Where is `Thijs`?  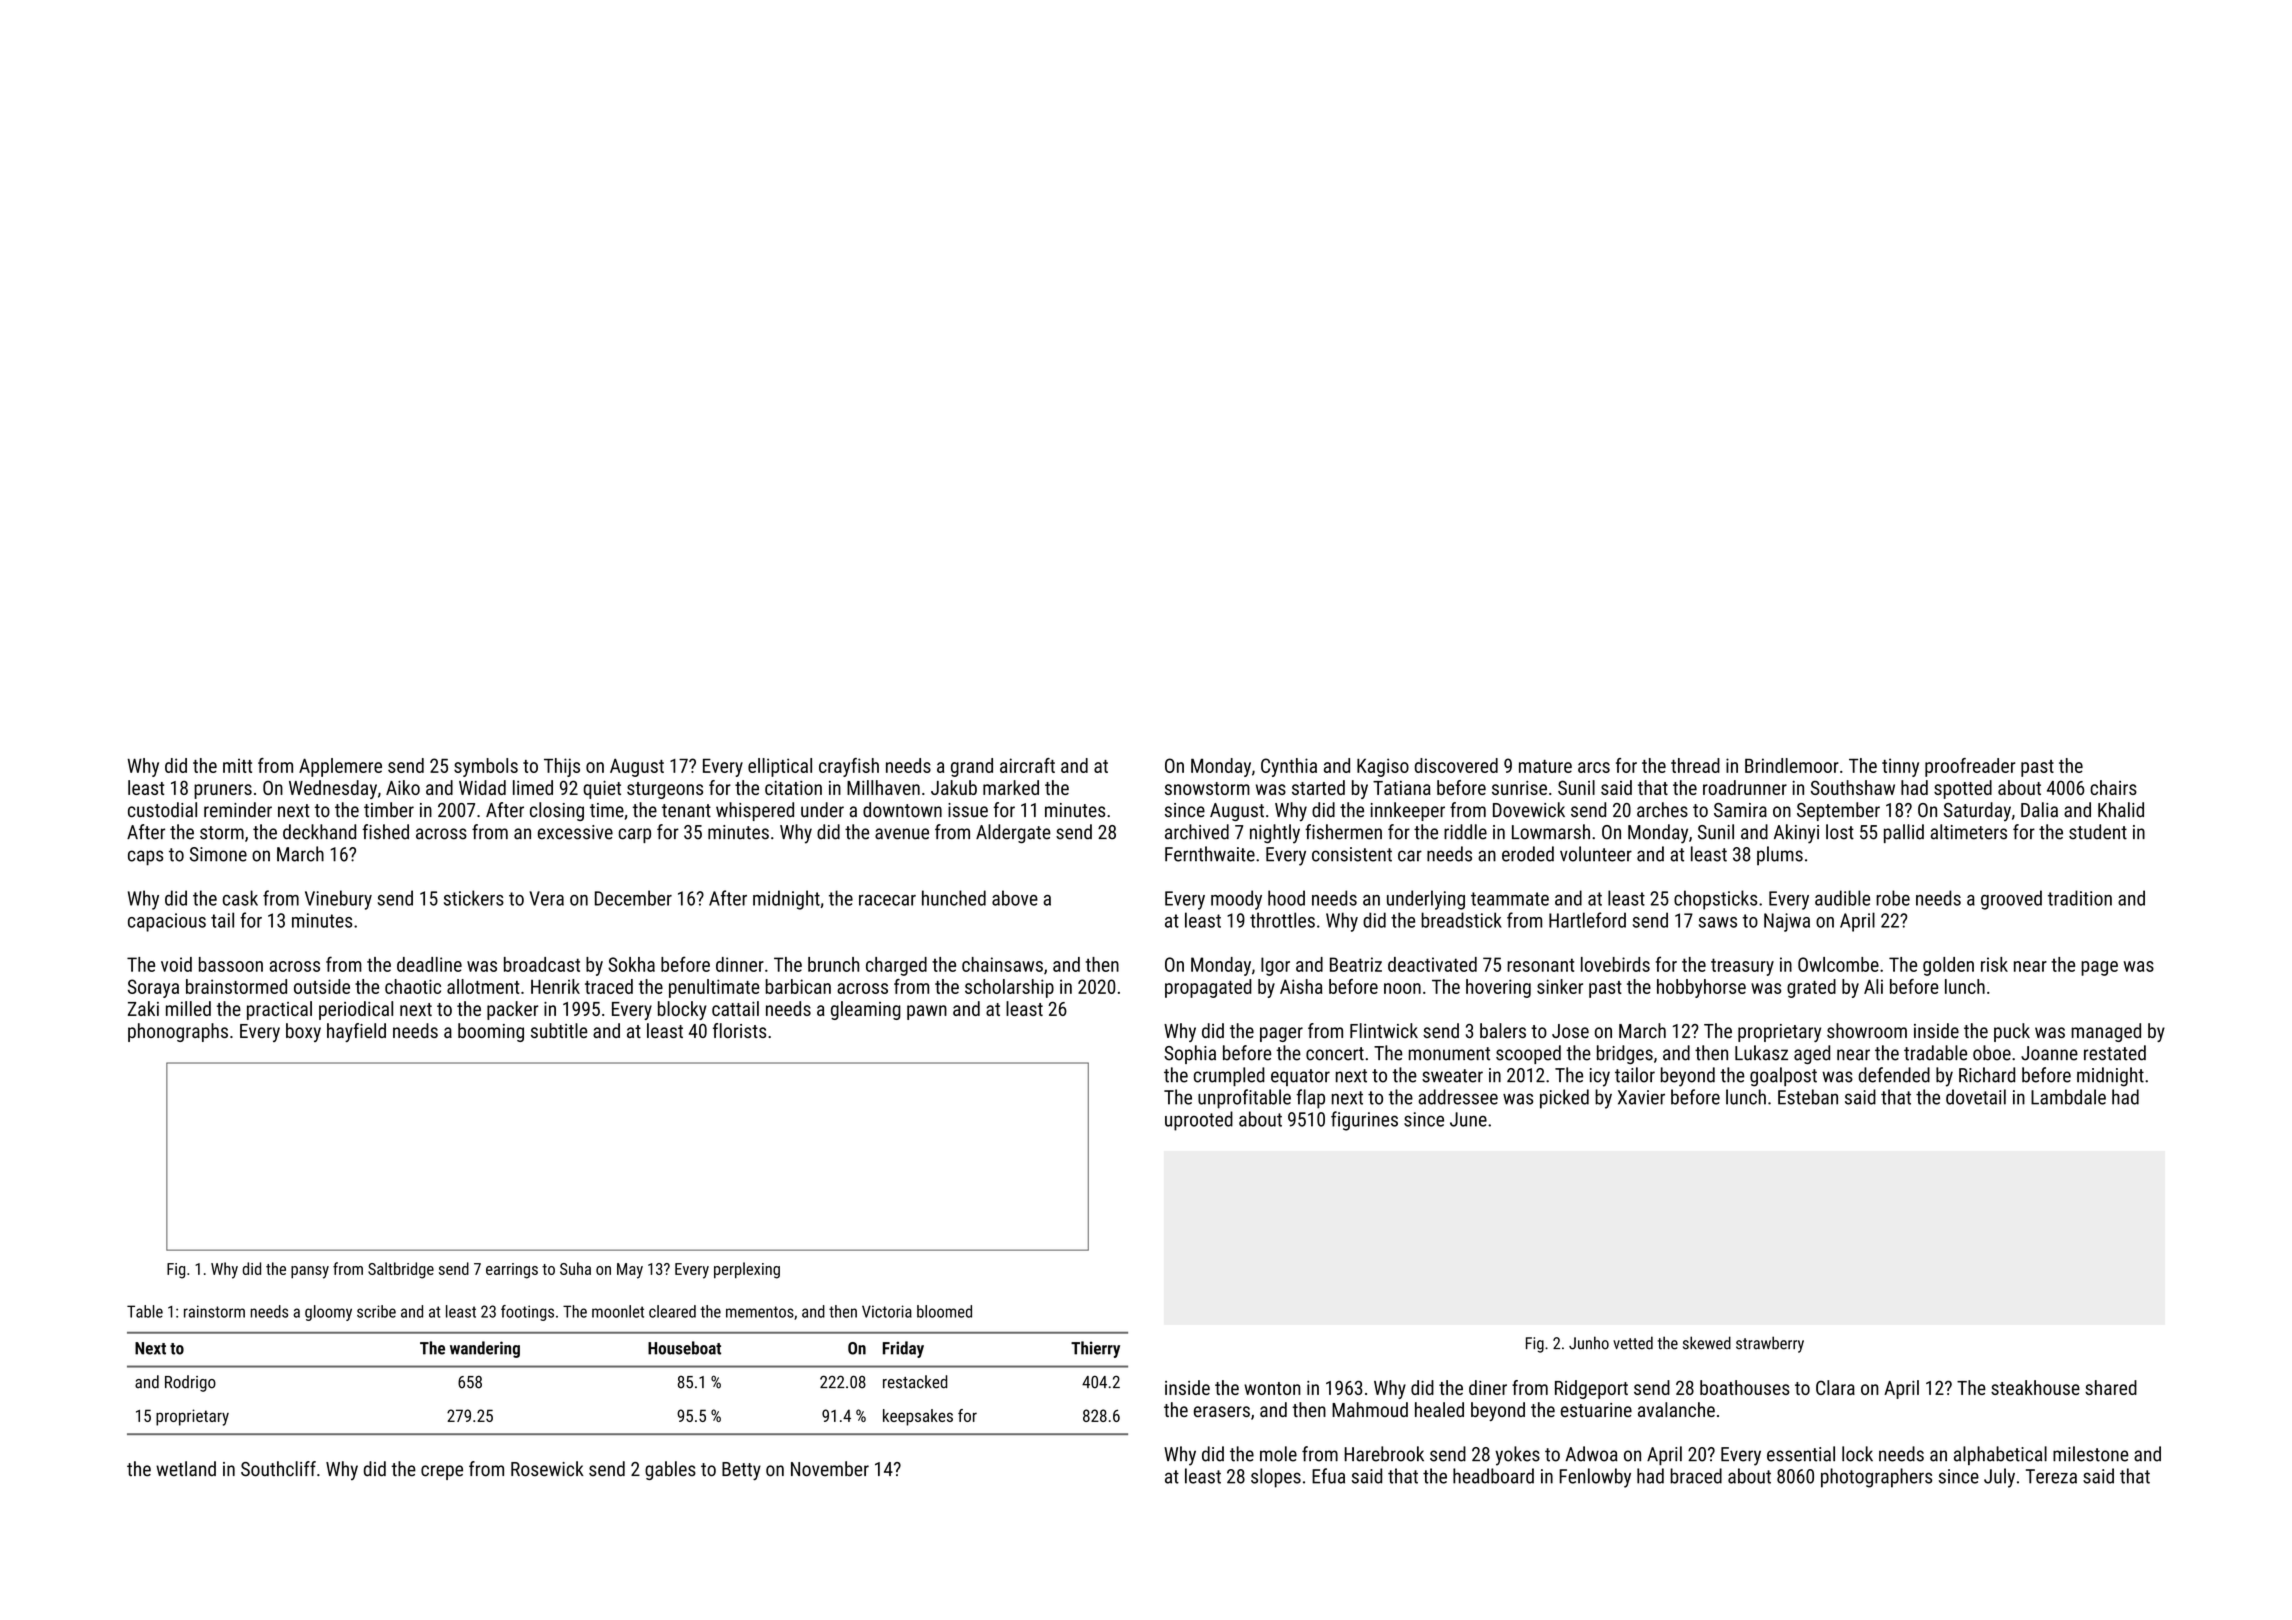
Thijs is located at coordinates (562, 767).
